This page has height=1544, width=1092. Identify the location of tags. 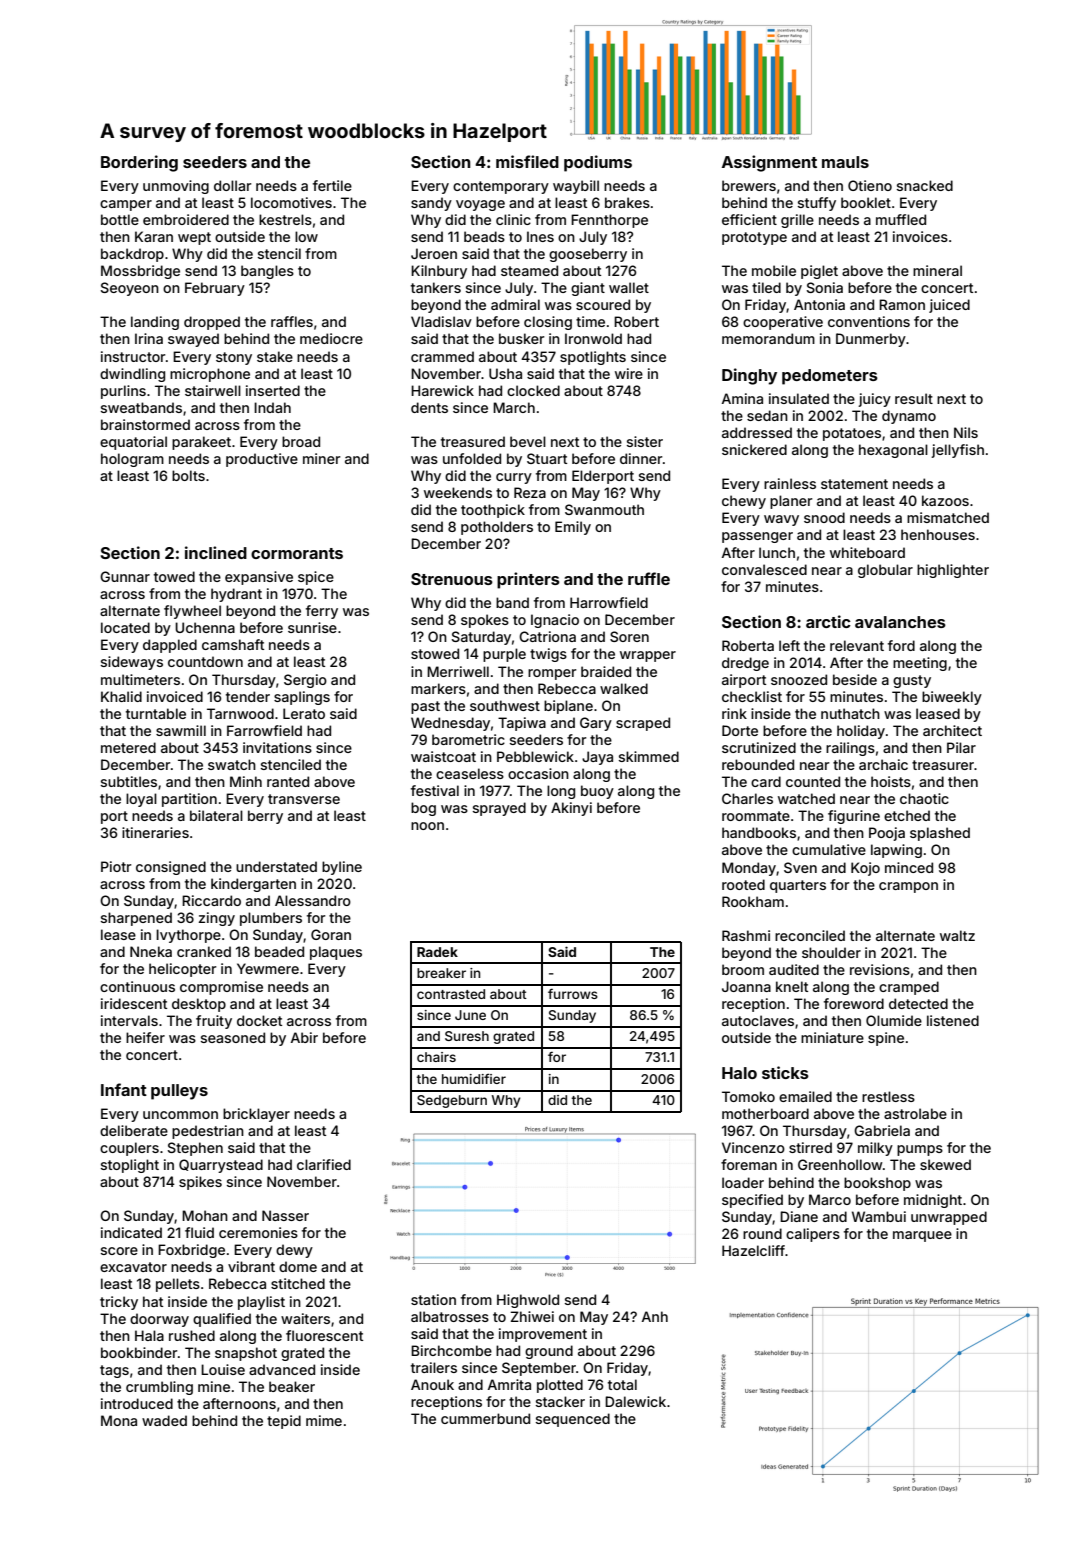
(114, 1371).
